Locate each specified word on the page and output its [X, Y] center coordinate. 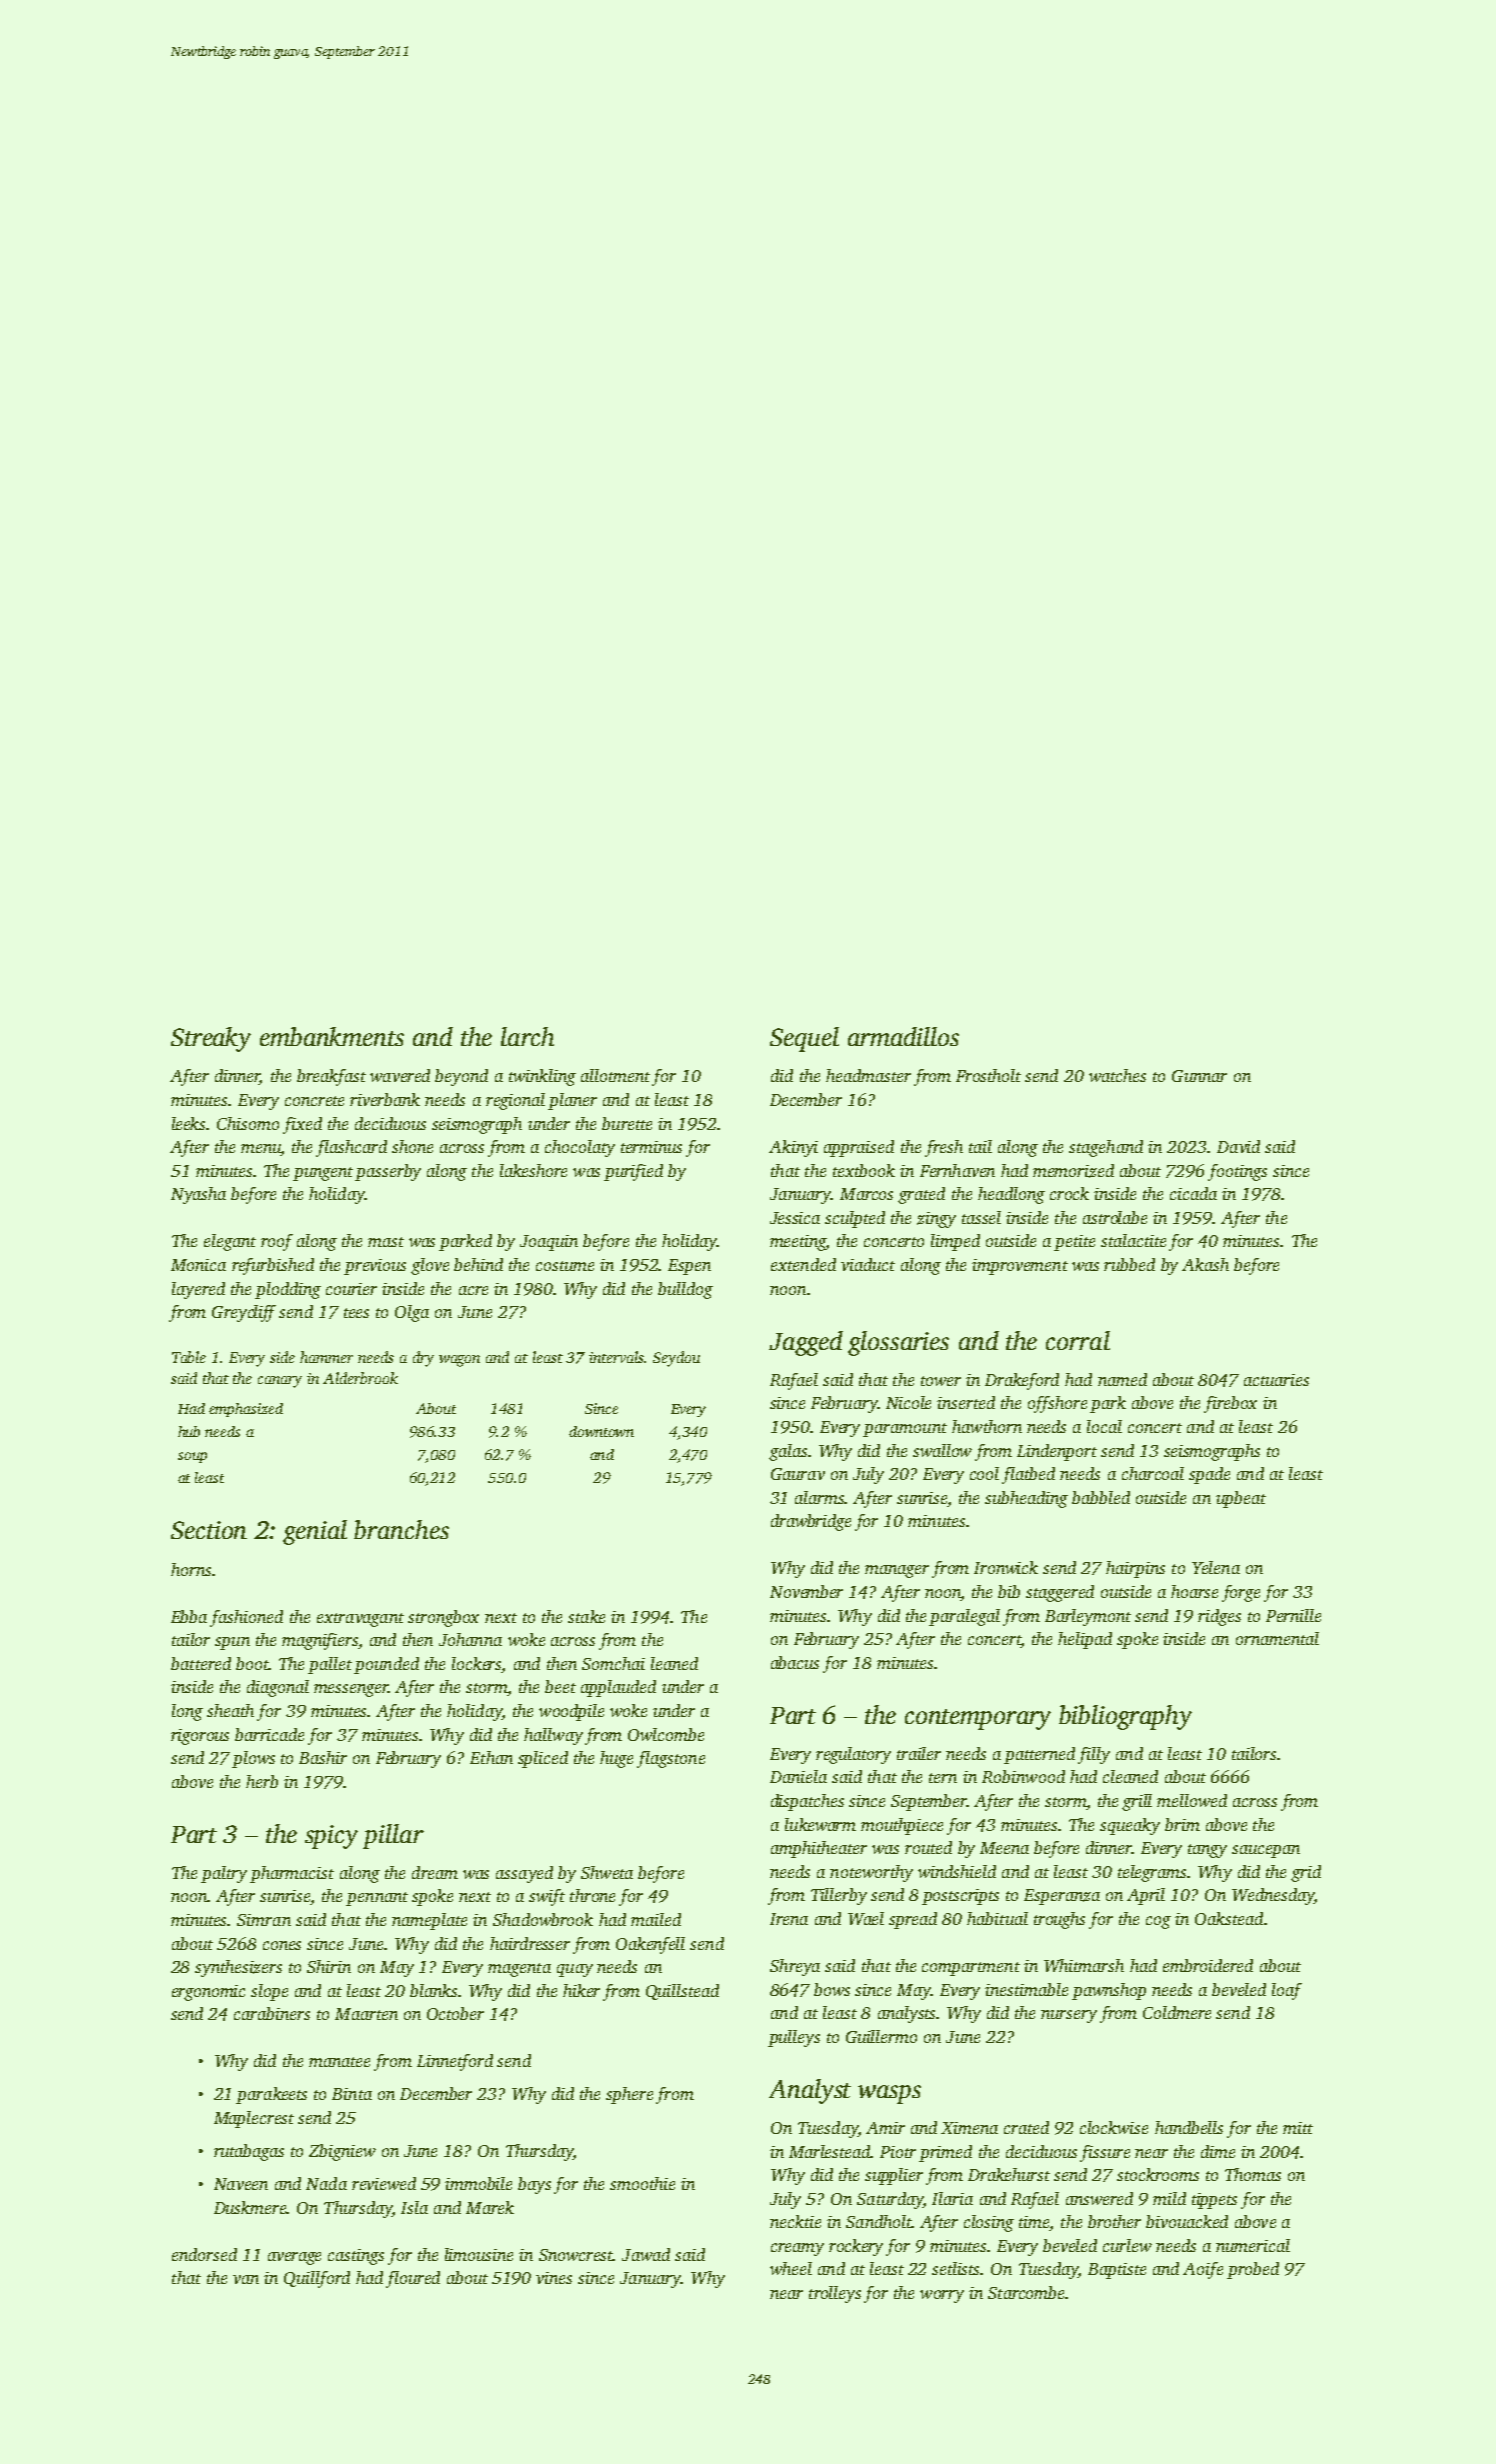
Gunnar [1199, 1076]
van [246, 2279]
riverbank [385, 1099]
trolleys [835, 2294]
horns [191, 1569]
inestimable [1026, 1989]
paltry [224, 1874]
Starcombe [1026, 2292]
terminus [651, 1147]
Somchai [613, 1663]
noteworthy [871, 1873]
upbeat [1241, 1499]
